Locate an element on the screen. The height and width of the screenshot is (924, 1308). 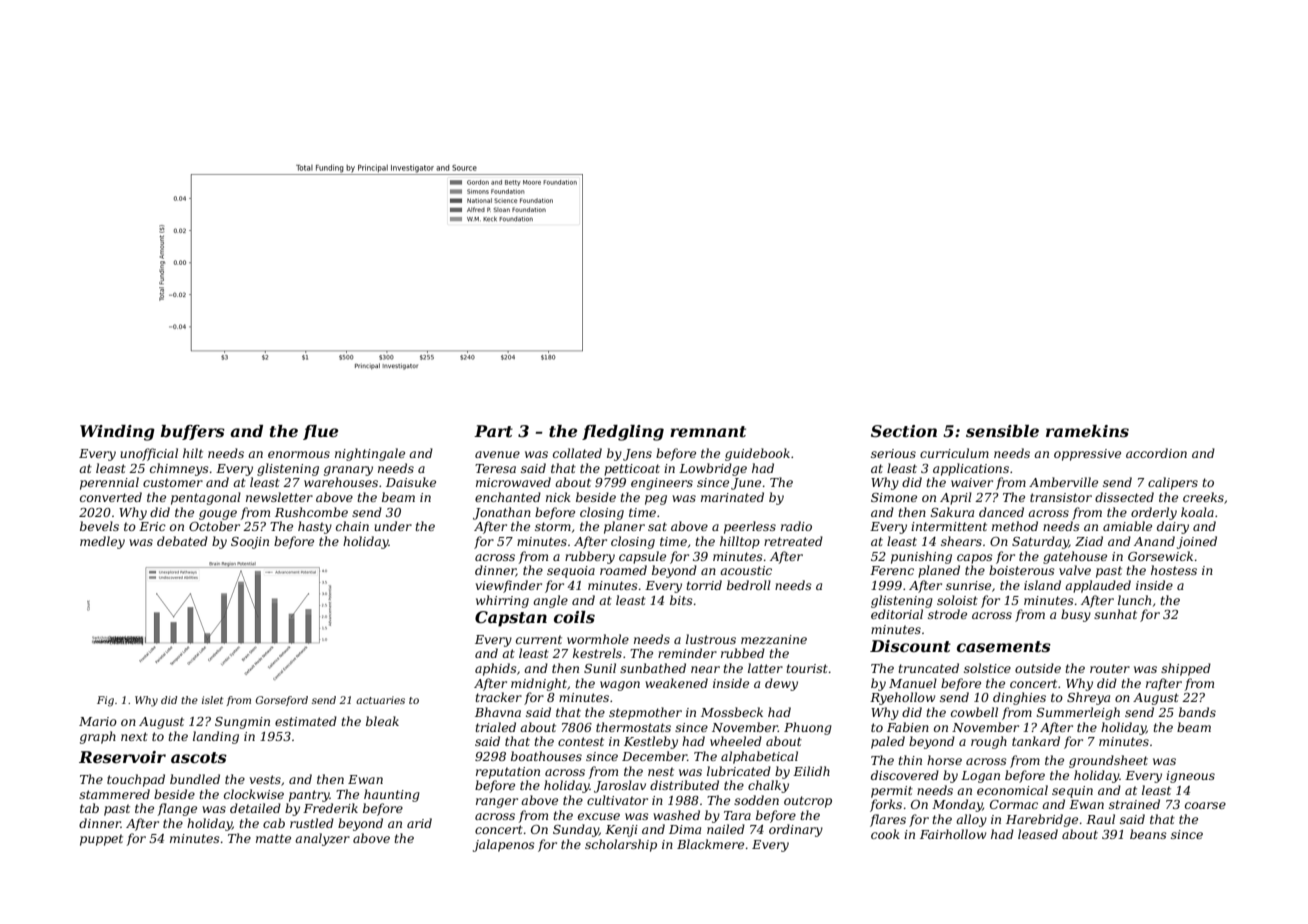
matte is located at coordinates (273, 838).
